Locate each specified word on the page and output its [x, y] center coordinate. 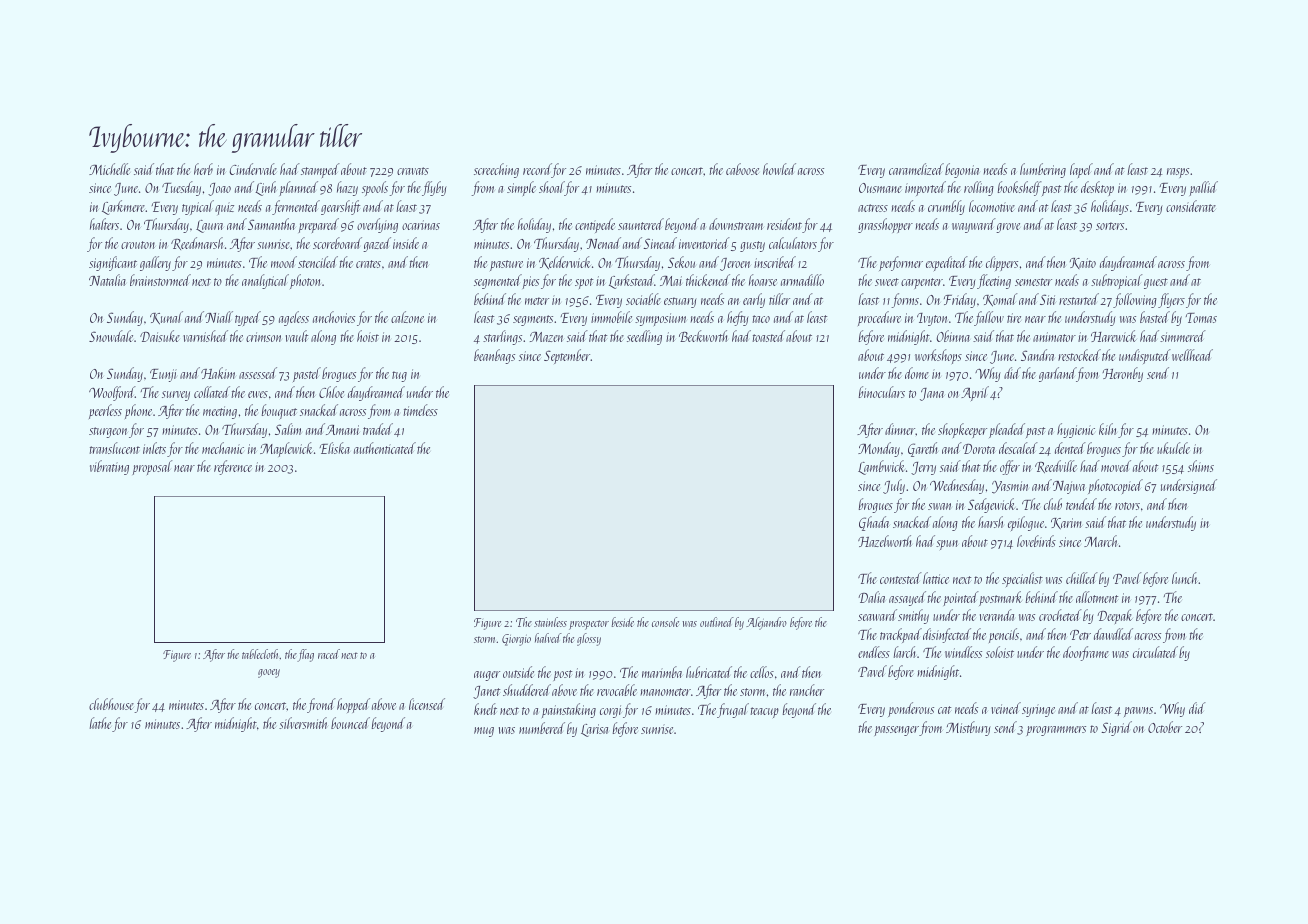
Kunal [166, 318]
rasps [1178, 173]
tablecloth [261, 654]
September [567, 356]
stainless [550, 622]
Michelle [109, 169]
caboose [742, 169]
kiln [1107, 429]
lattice [936, 578]
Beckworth [703, 336]
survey [176, 396]
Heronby [1122, 374]
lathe [100, 723]
